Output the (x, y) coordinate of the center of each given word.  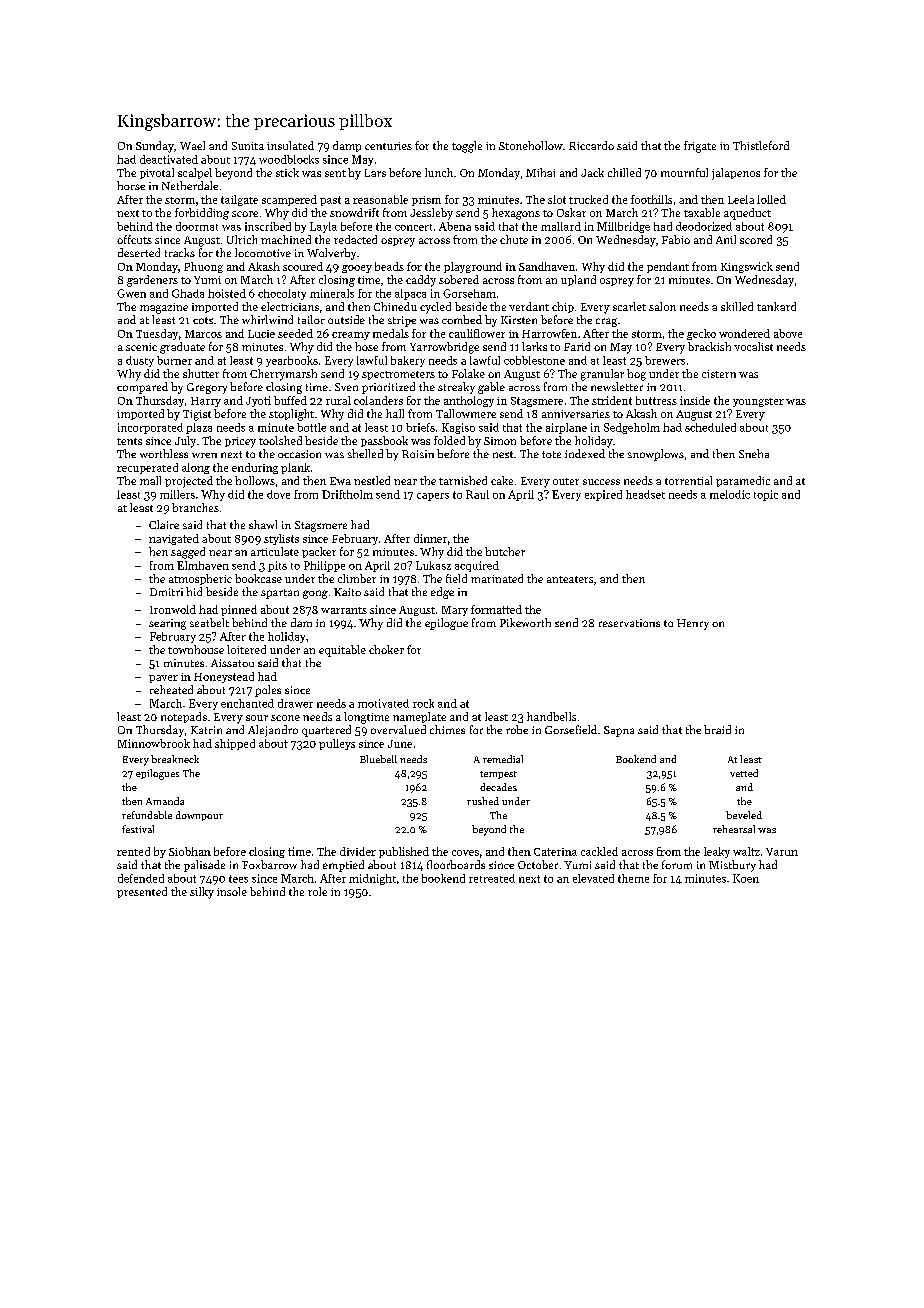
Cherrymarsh (283, 375)
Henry (693, 624)
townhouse (196, 649)
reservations (629, 623)
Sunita (248, 146)
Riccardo (591, 145)
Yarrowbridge (444, 348)
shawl (263, 524)
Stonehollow (531, 145)
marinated (497, 578)
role (317, 891)
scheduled (710, 427)
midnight (372, 879)
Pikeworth (525, 622)
